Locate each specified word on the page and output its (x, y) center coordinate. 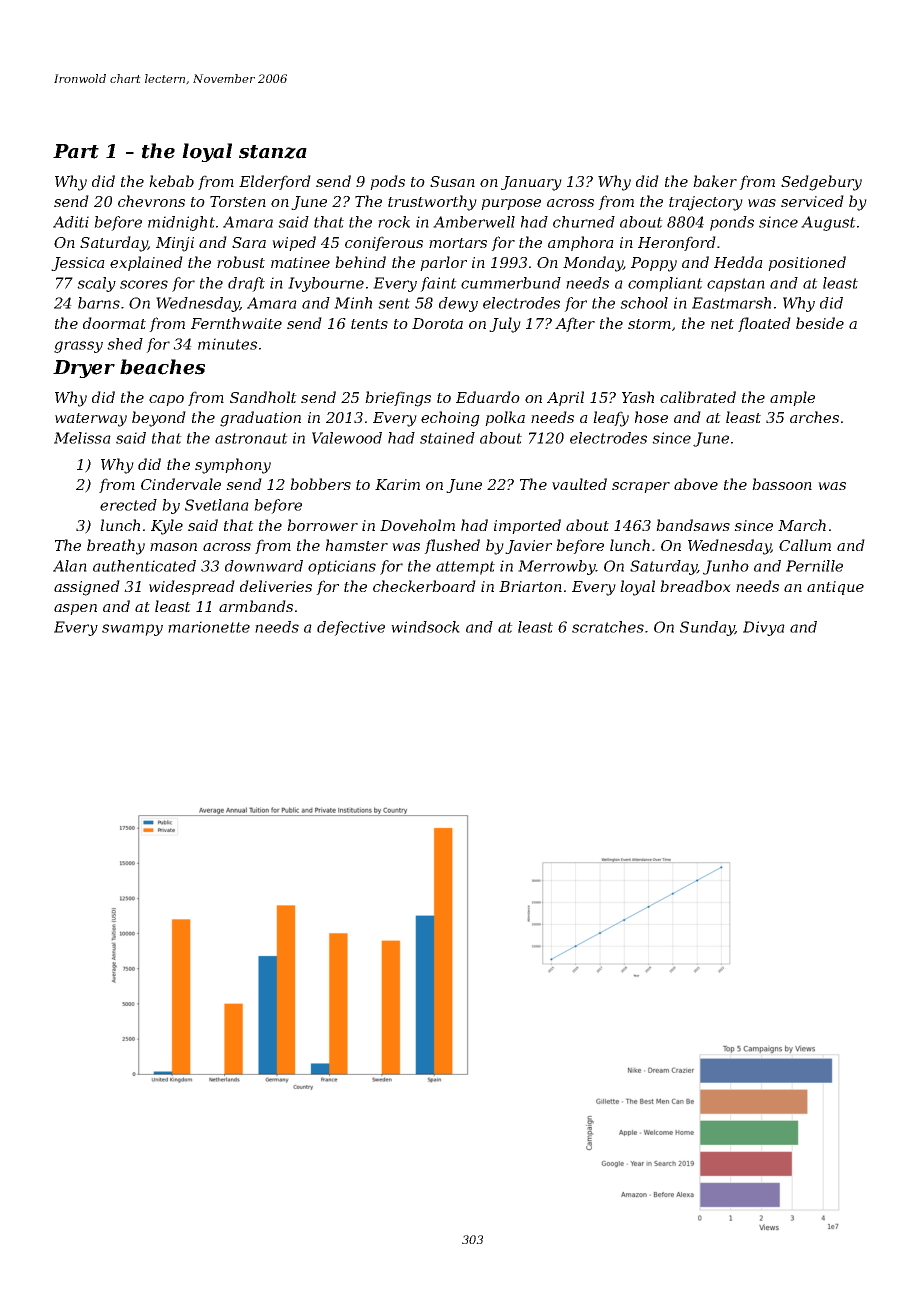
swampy (132, 630)
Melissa (82, 438)
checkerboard (424, 586)
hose (651, 417)
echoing (450, 419)
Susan (452, 181)
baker (715, 181)
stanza (273, 152)
